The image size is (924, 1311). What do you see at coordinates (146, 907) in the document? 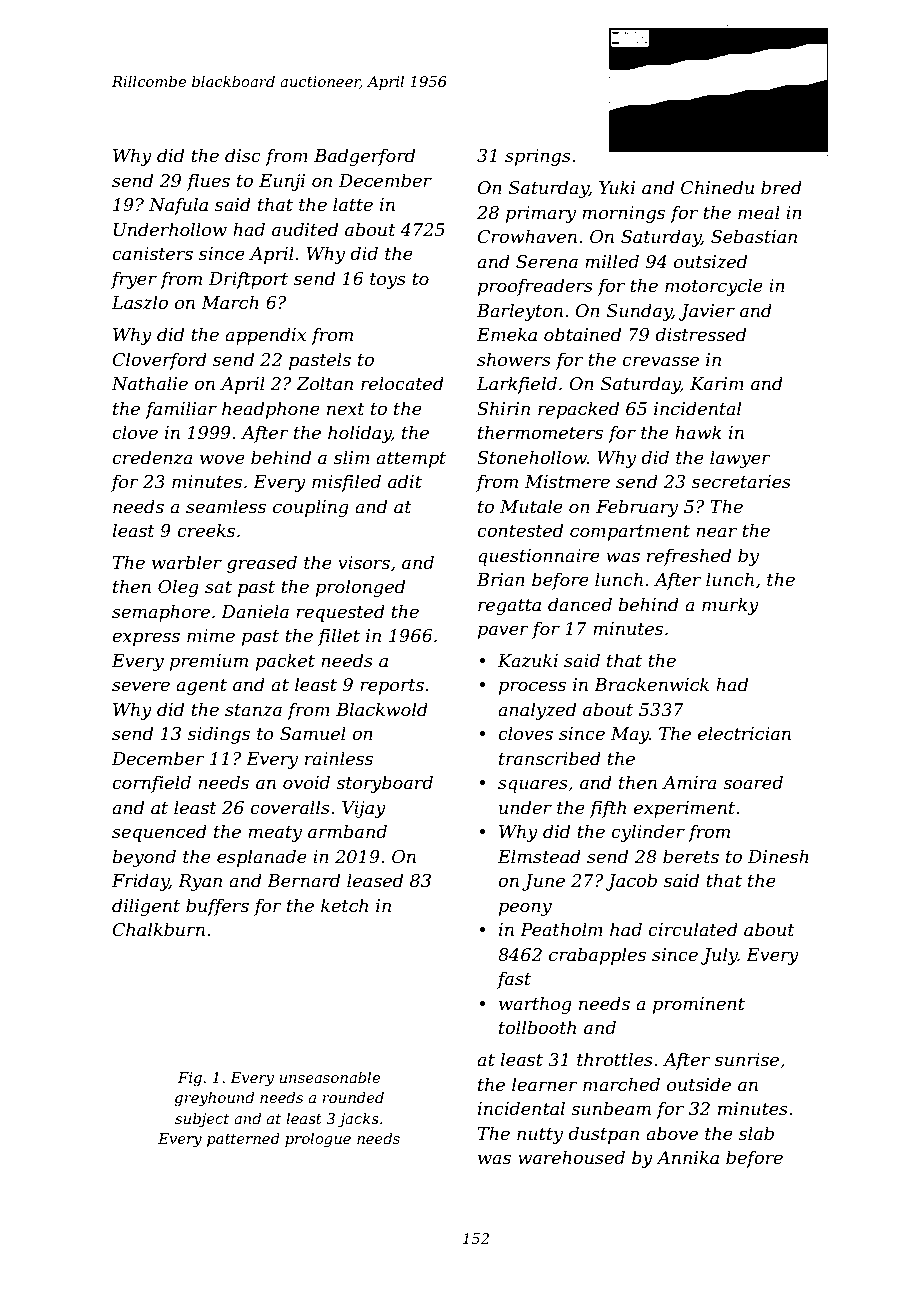
I see `diligent` at bounding box center [146, 907].
